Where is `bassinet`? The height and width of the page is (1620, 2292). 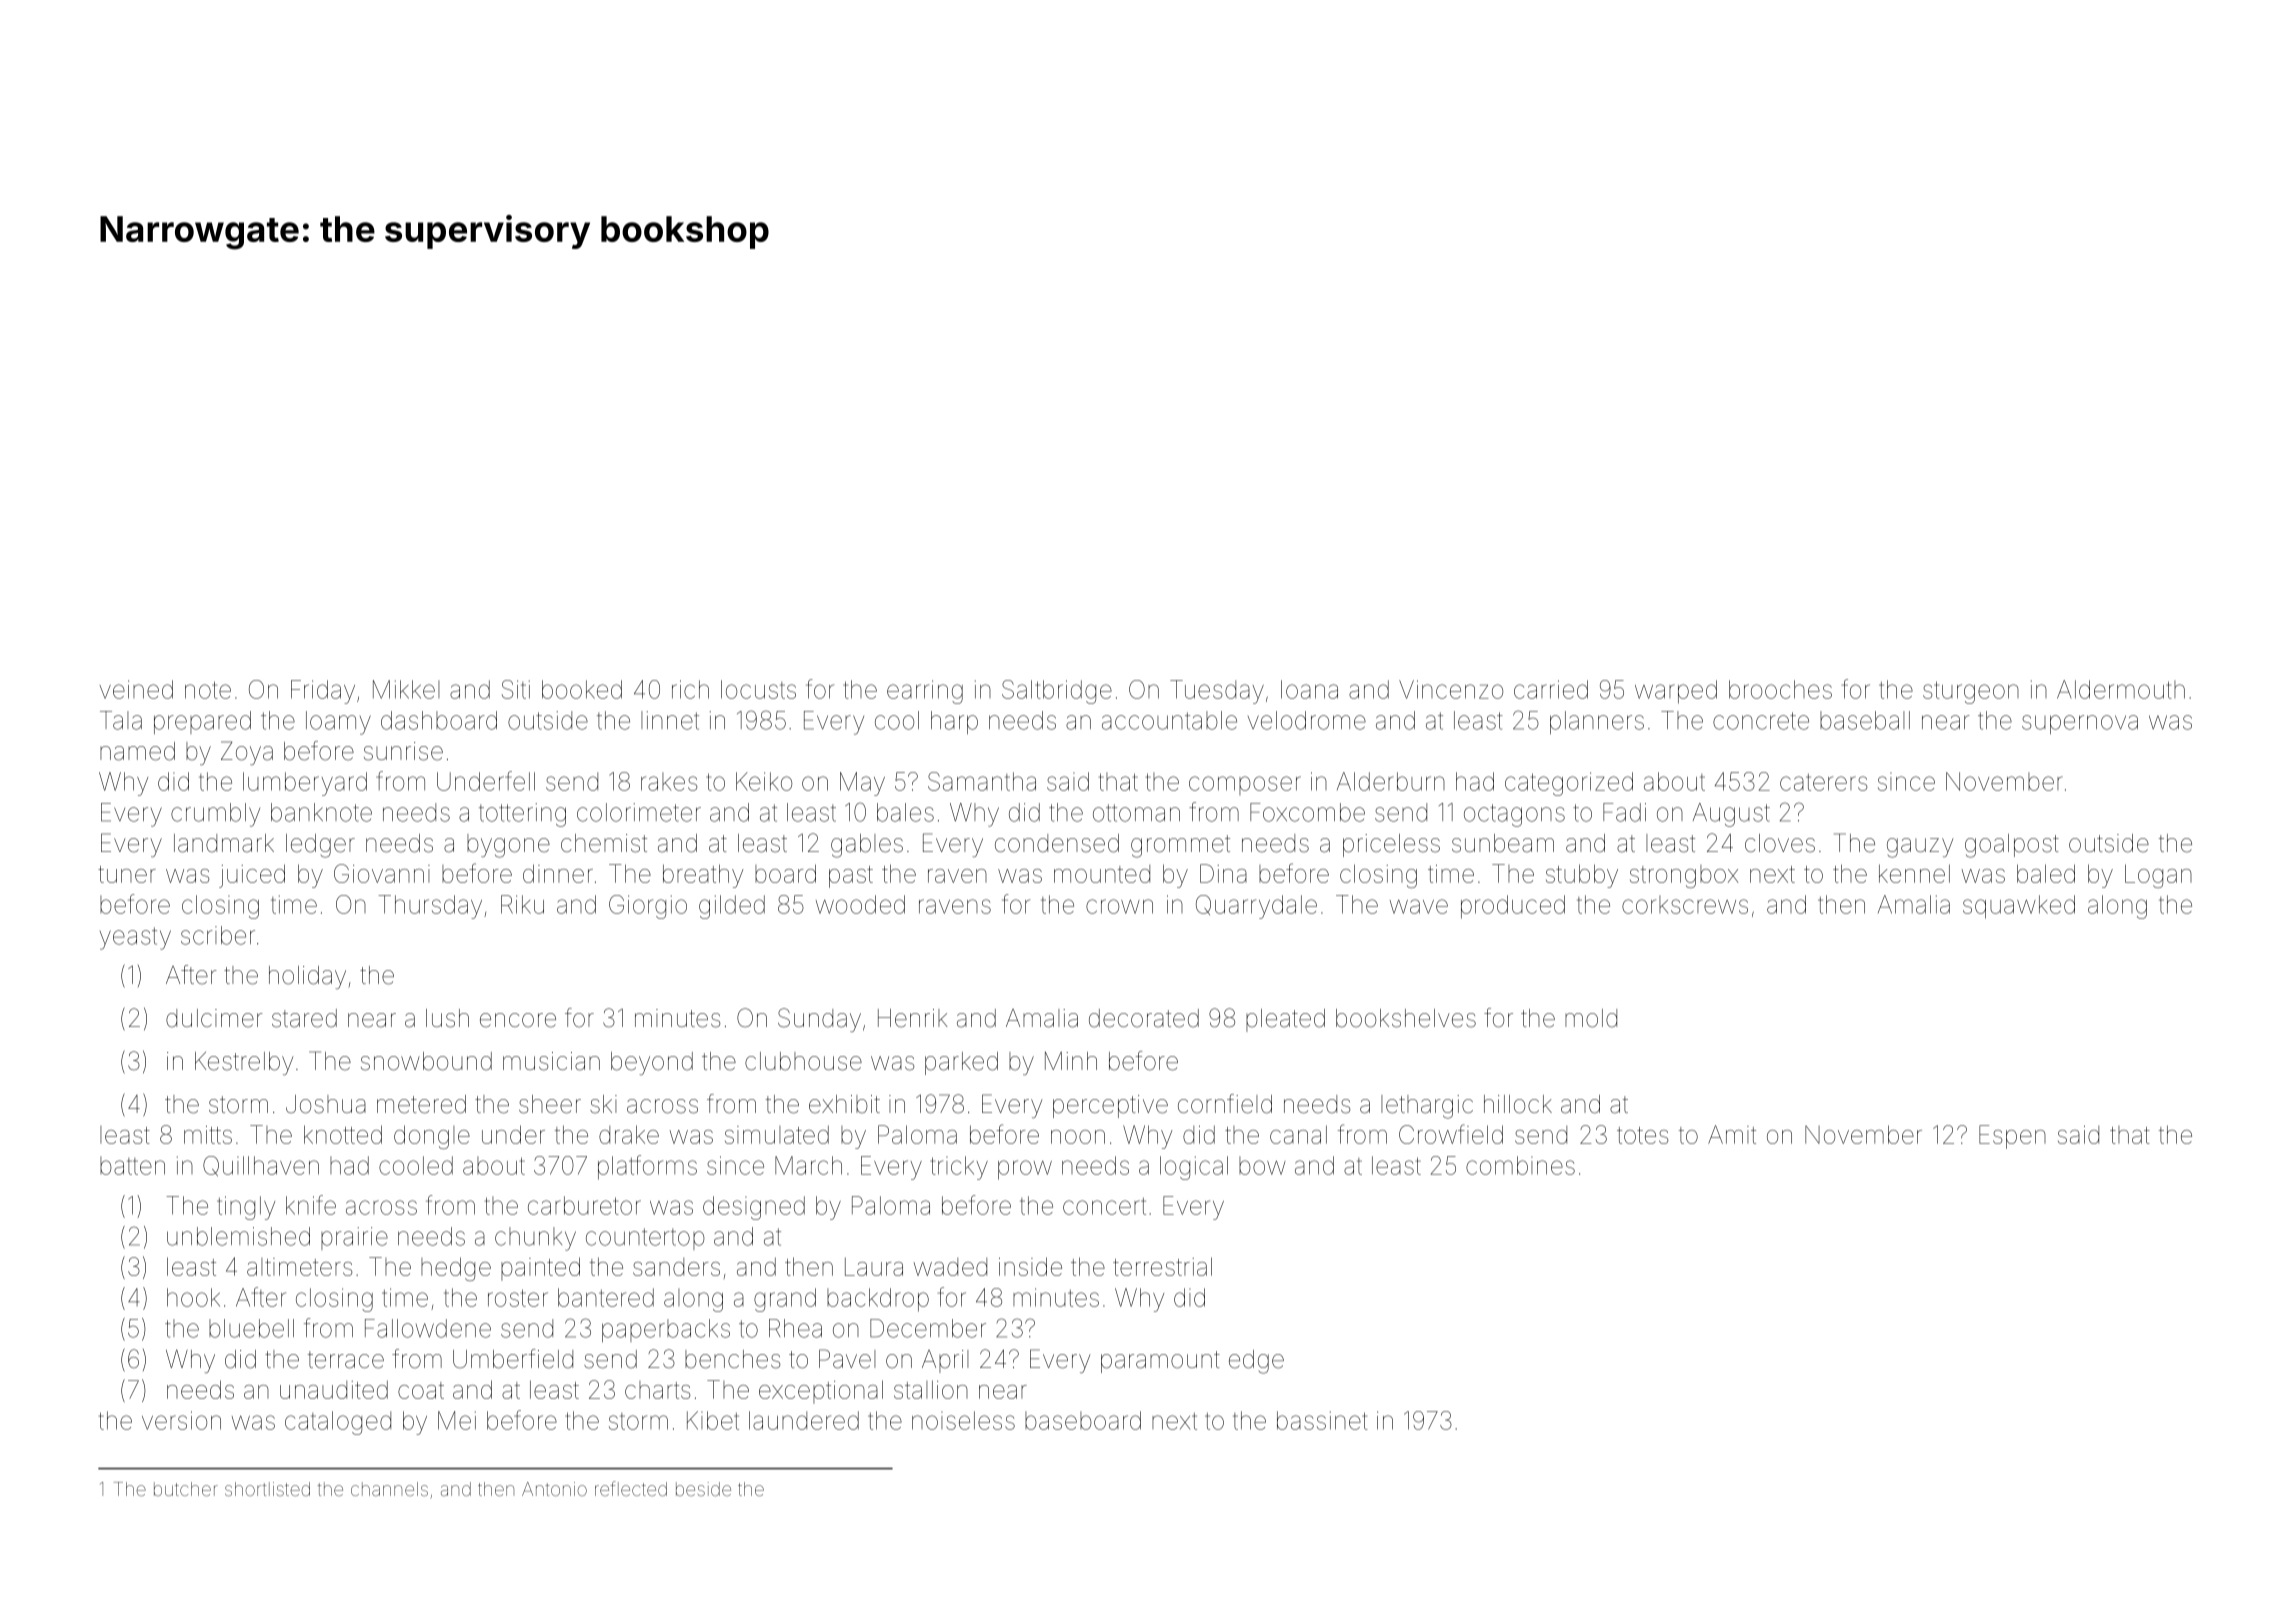
bassinet is located at coordinates (1322, 1420).
